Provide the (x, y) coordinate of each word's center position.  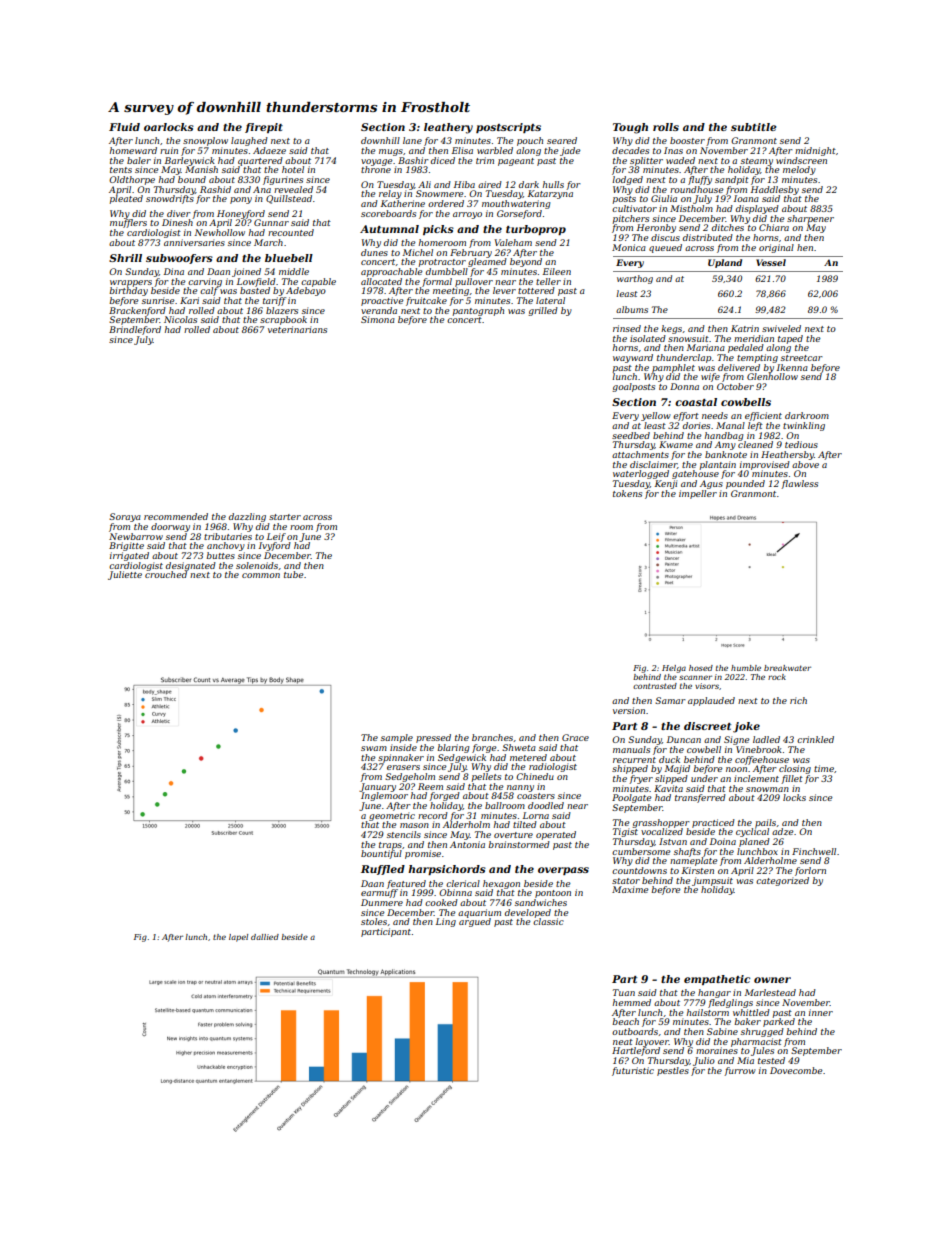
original (776, 248)
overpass (563, 871)
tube (294, 574)
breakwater (787, 668)
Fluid (124, 127)
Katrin (745, 328)
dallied (265, 937)
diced (443, 160)
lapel (238, 938)
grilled (543, 311)
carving (205, 282)
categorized (782, 881)
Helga (674, 669)
